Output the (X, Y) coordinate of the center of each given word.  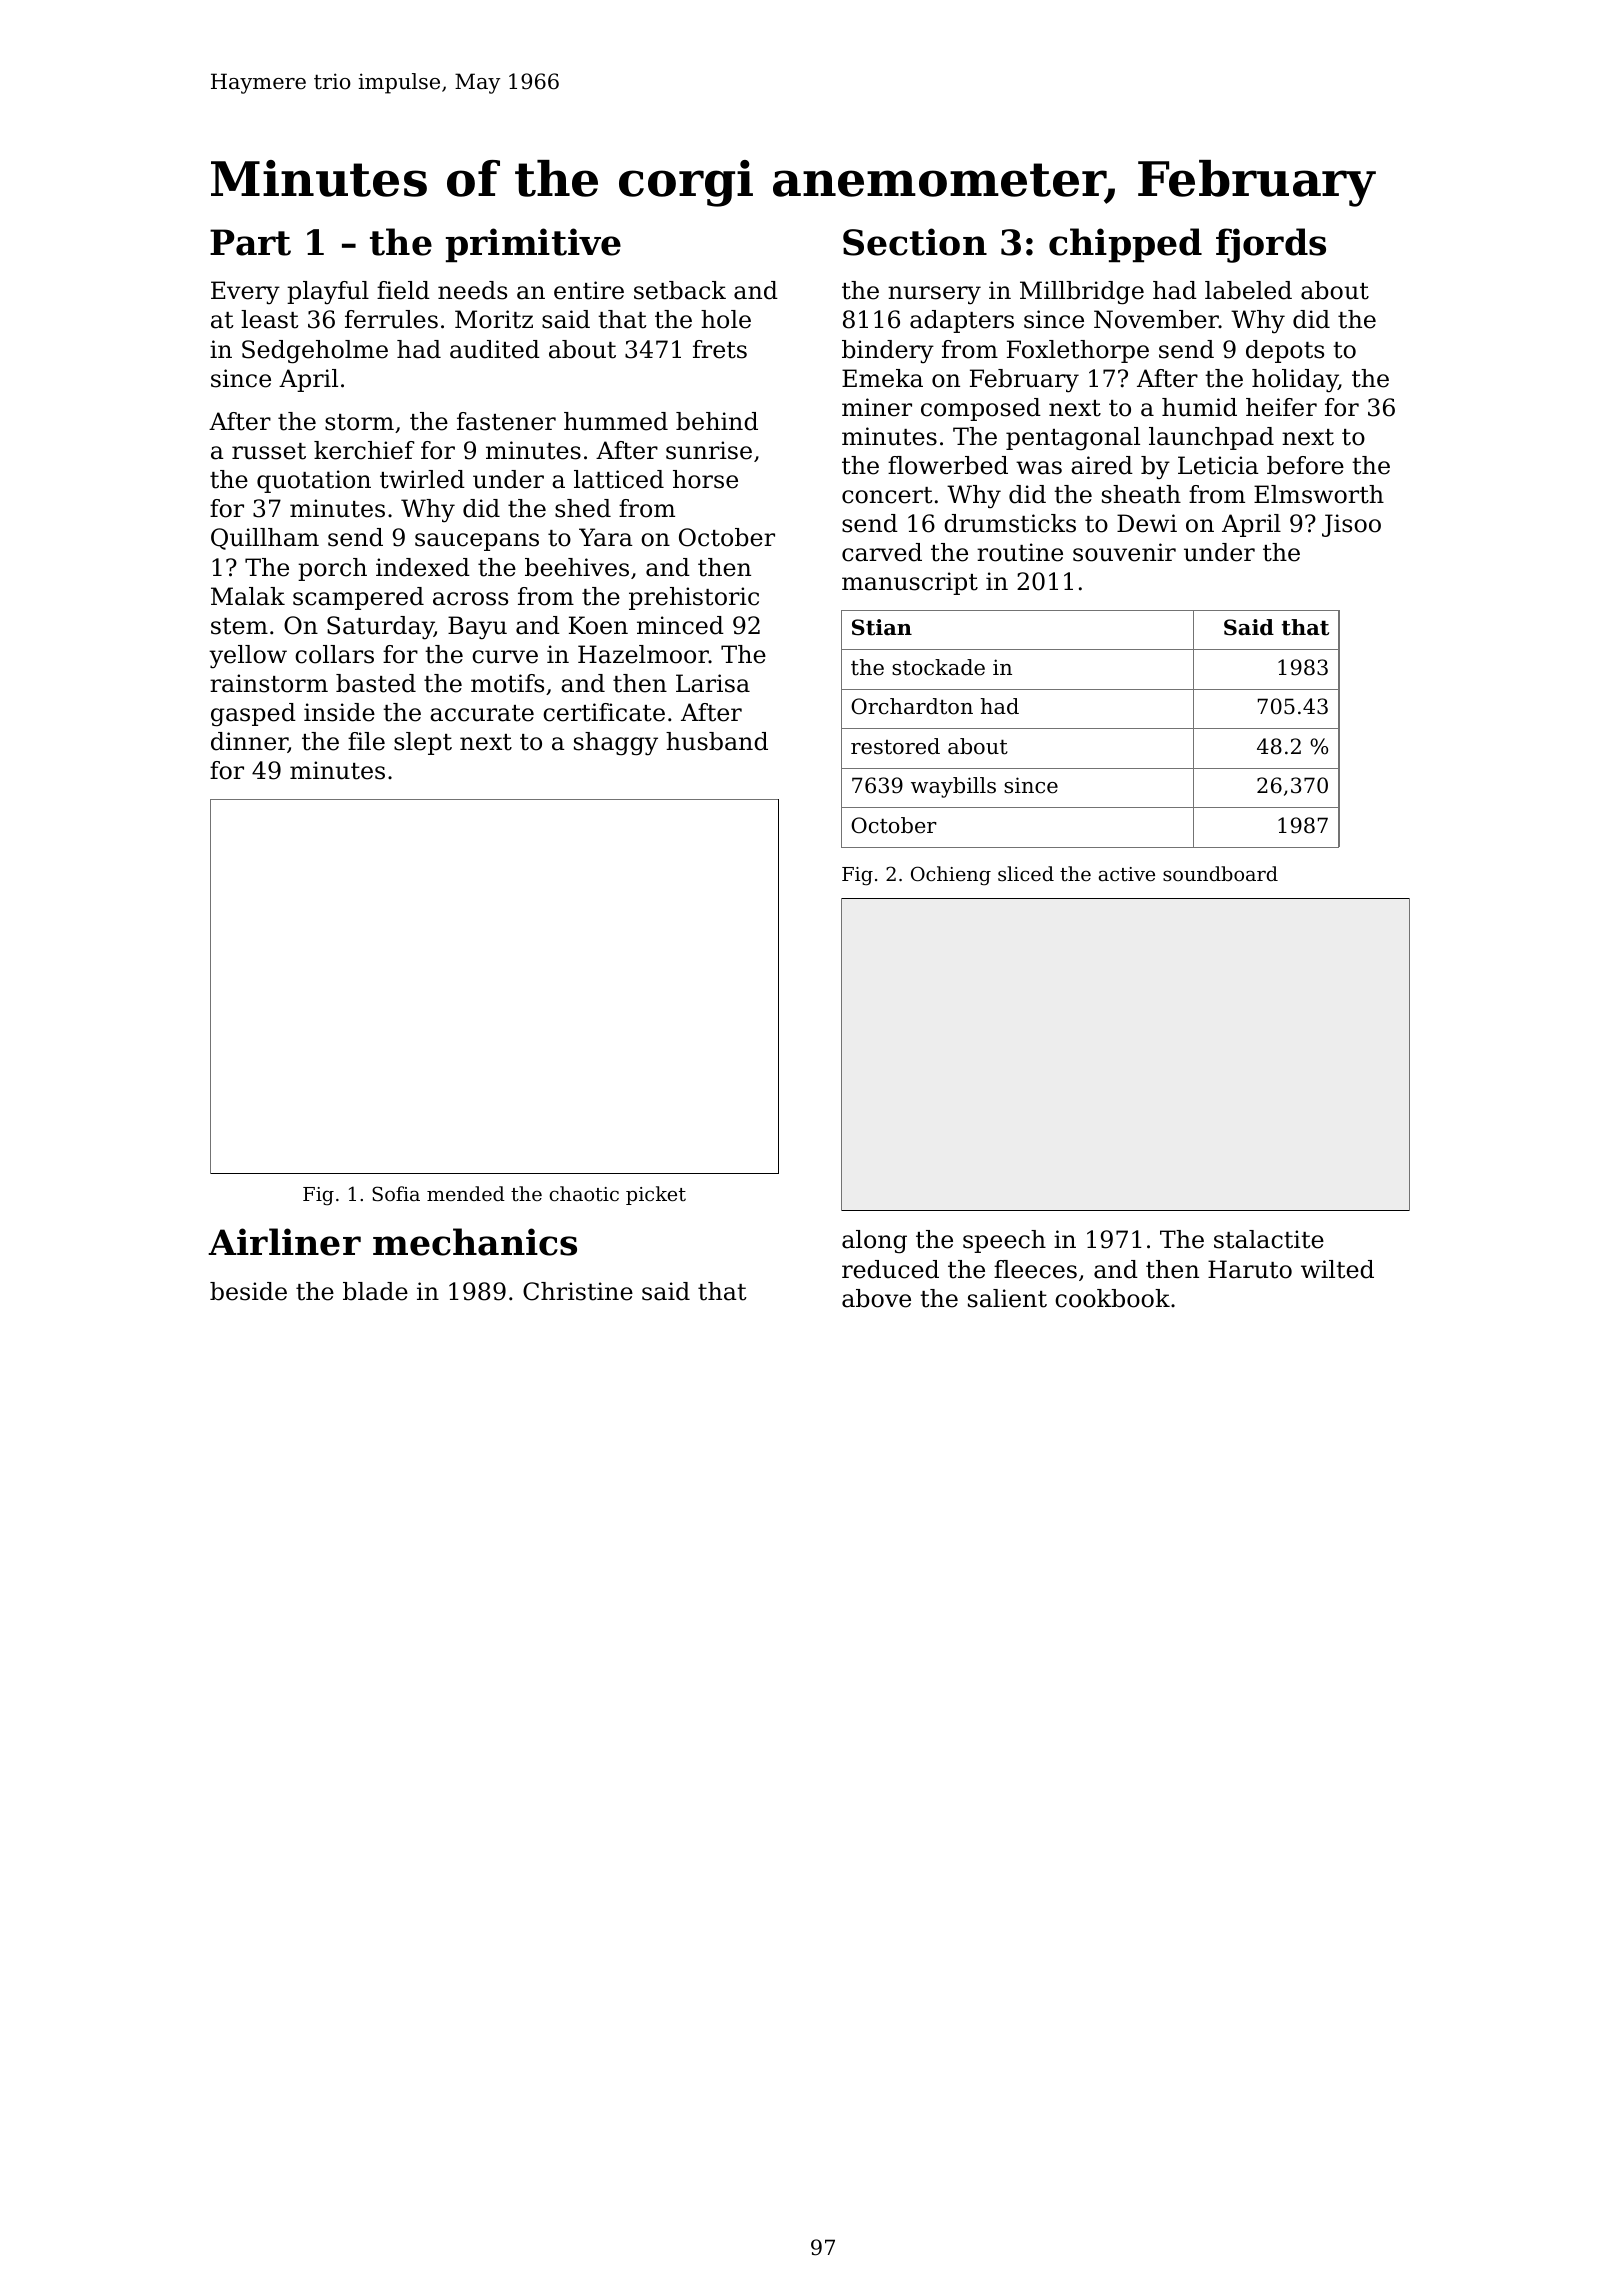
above (876, 1298)
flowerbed (948, 465)
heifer (1281, 407)
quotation (314, 481)
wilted (1337, 1269)
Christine (578, 1291)
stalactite (1269, 1239)
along (874, 1242)
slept (423, 743)
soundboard (1220, 873)
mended (466, 1193)
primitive (533, 245)
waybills (953, 787)
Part (250, 242)
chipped (1125, 245)
